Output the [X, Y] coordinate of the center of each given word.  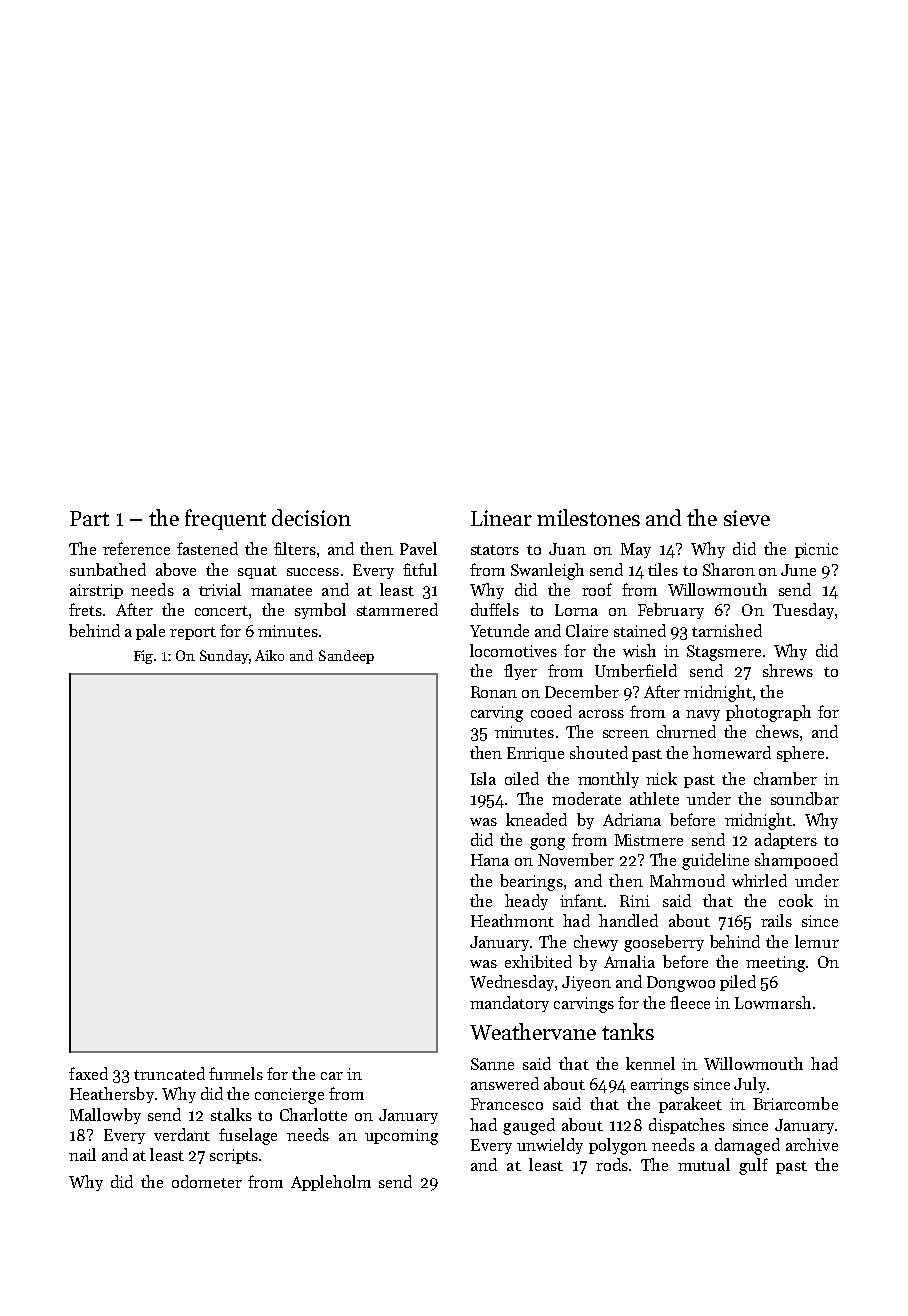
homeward [732, 752]
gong [547, 844]
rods [612, 1164]
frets [85, 609]
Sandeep [346, 657]
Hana [490, 860]
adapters [786, 841]
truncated [169, 1073]
